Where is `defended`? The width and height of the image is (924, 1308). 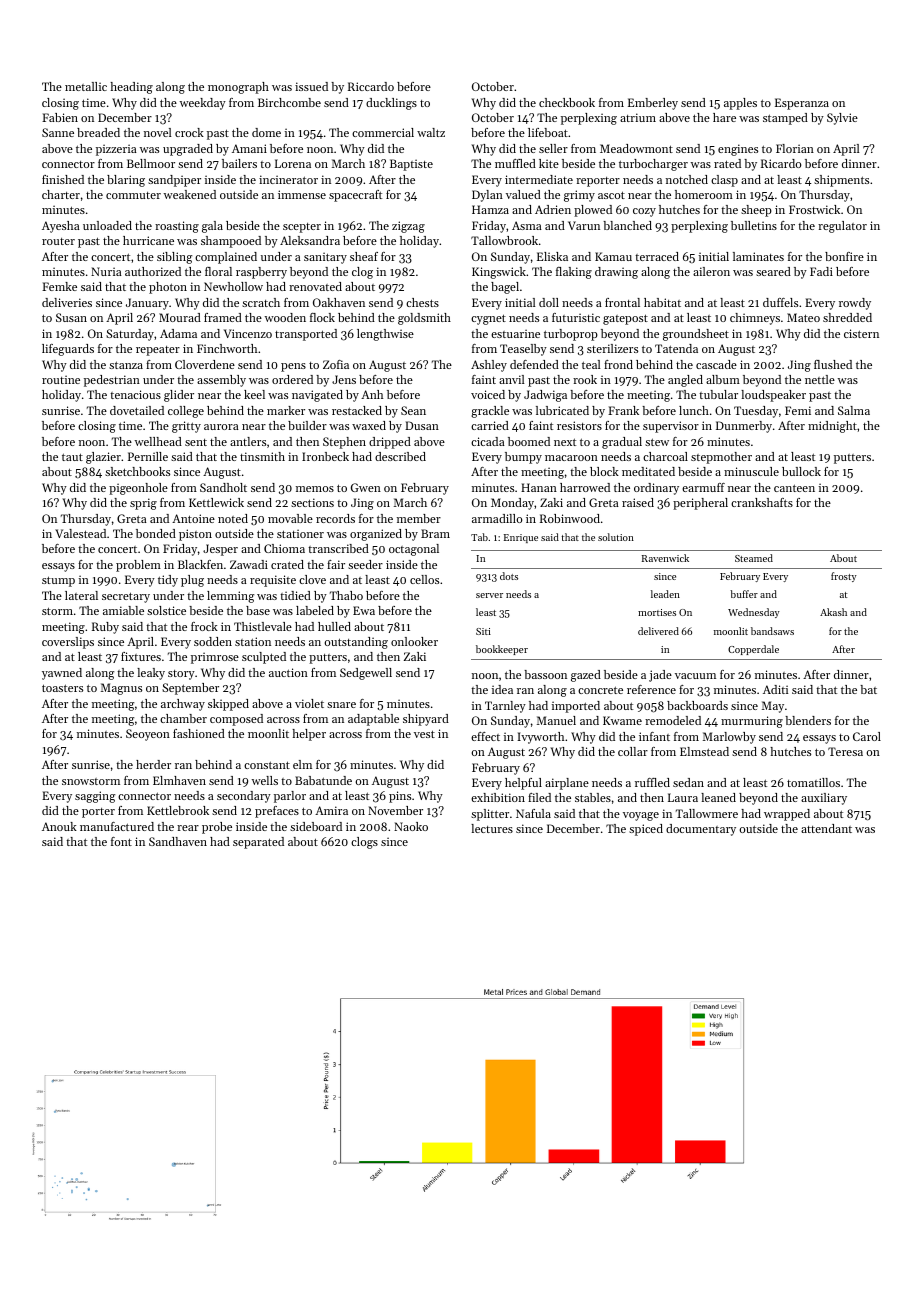 defended is located at coordinates (534, 364).
